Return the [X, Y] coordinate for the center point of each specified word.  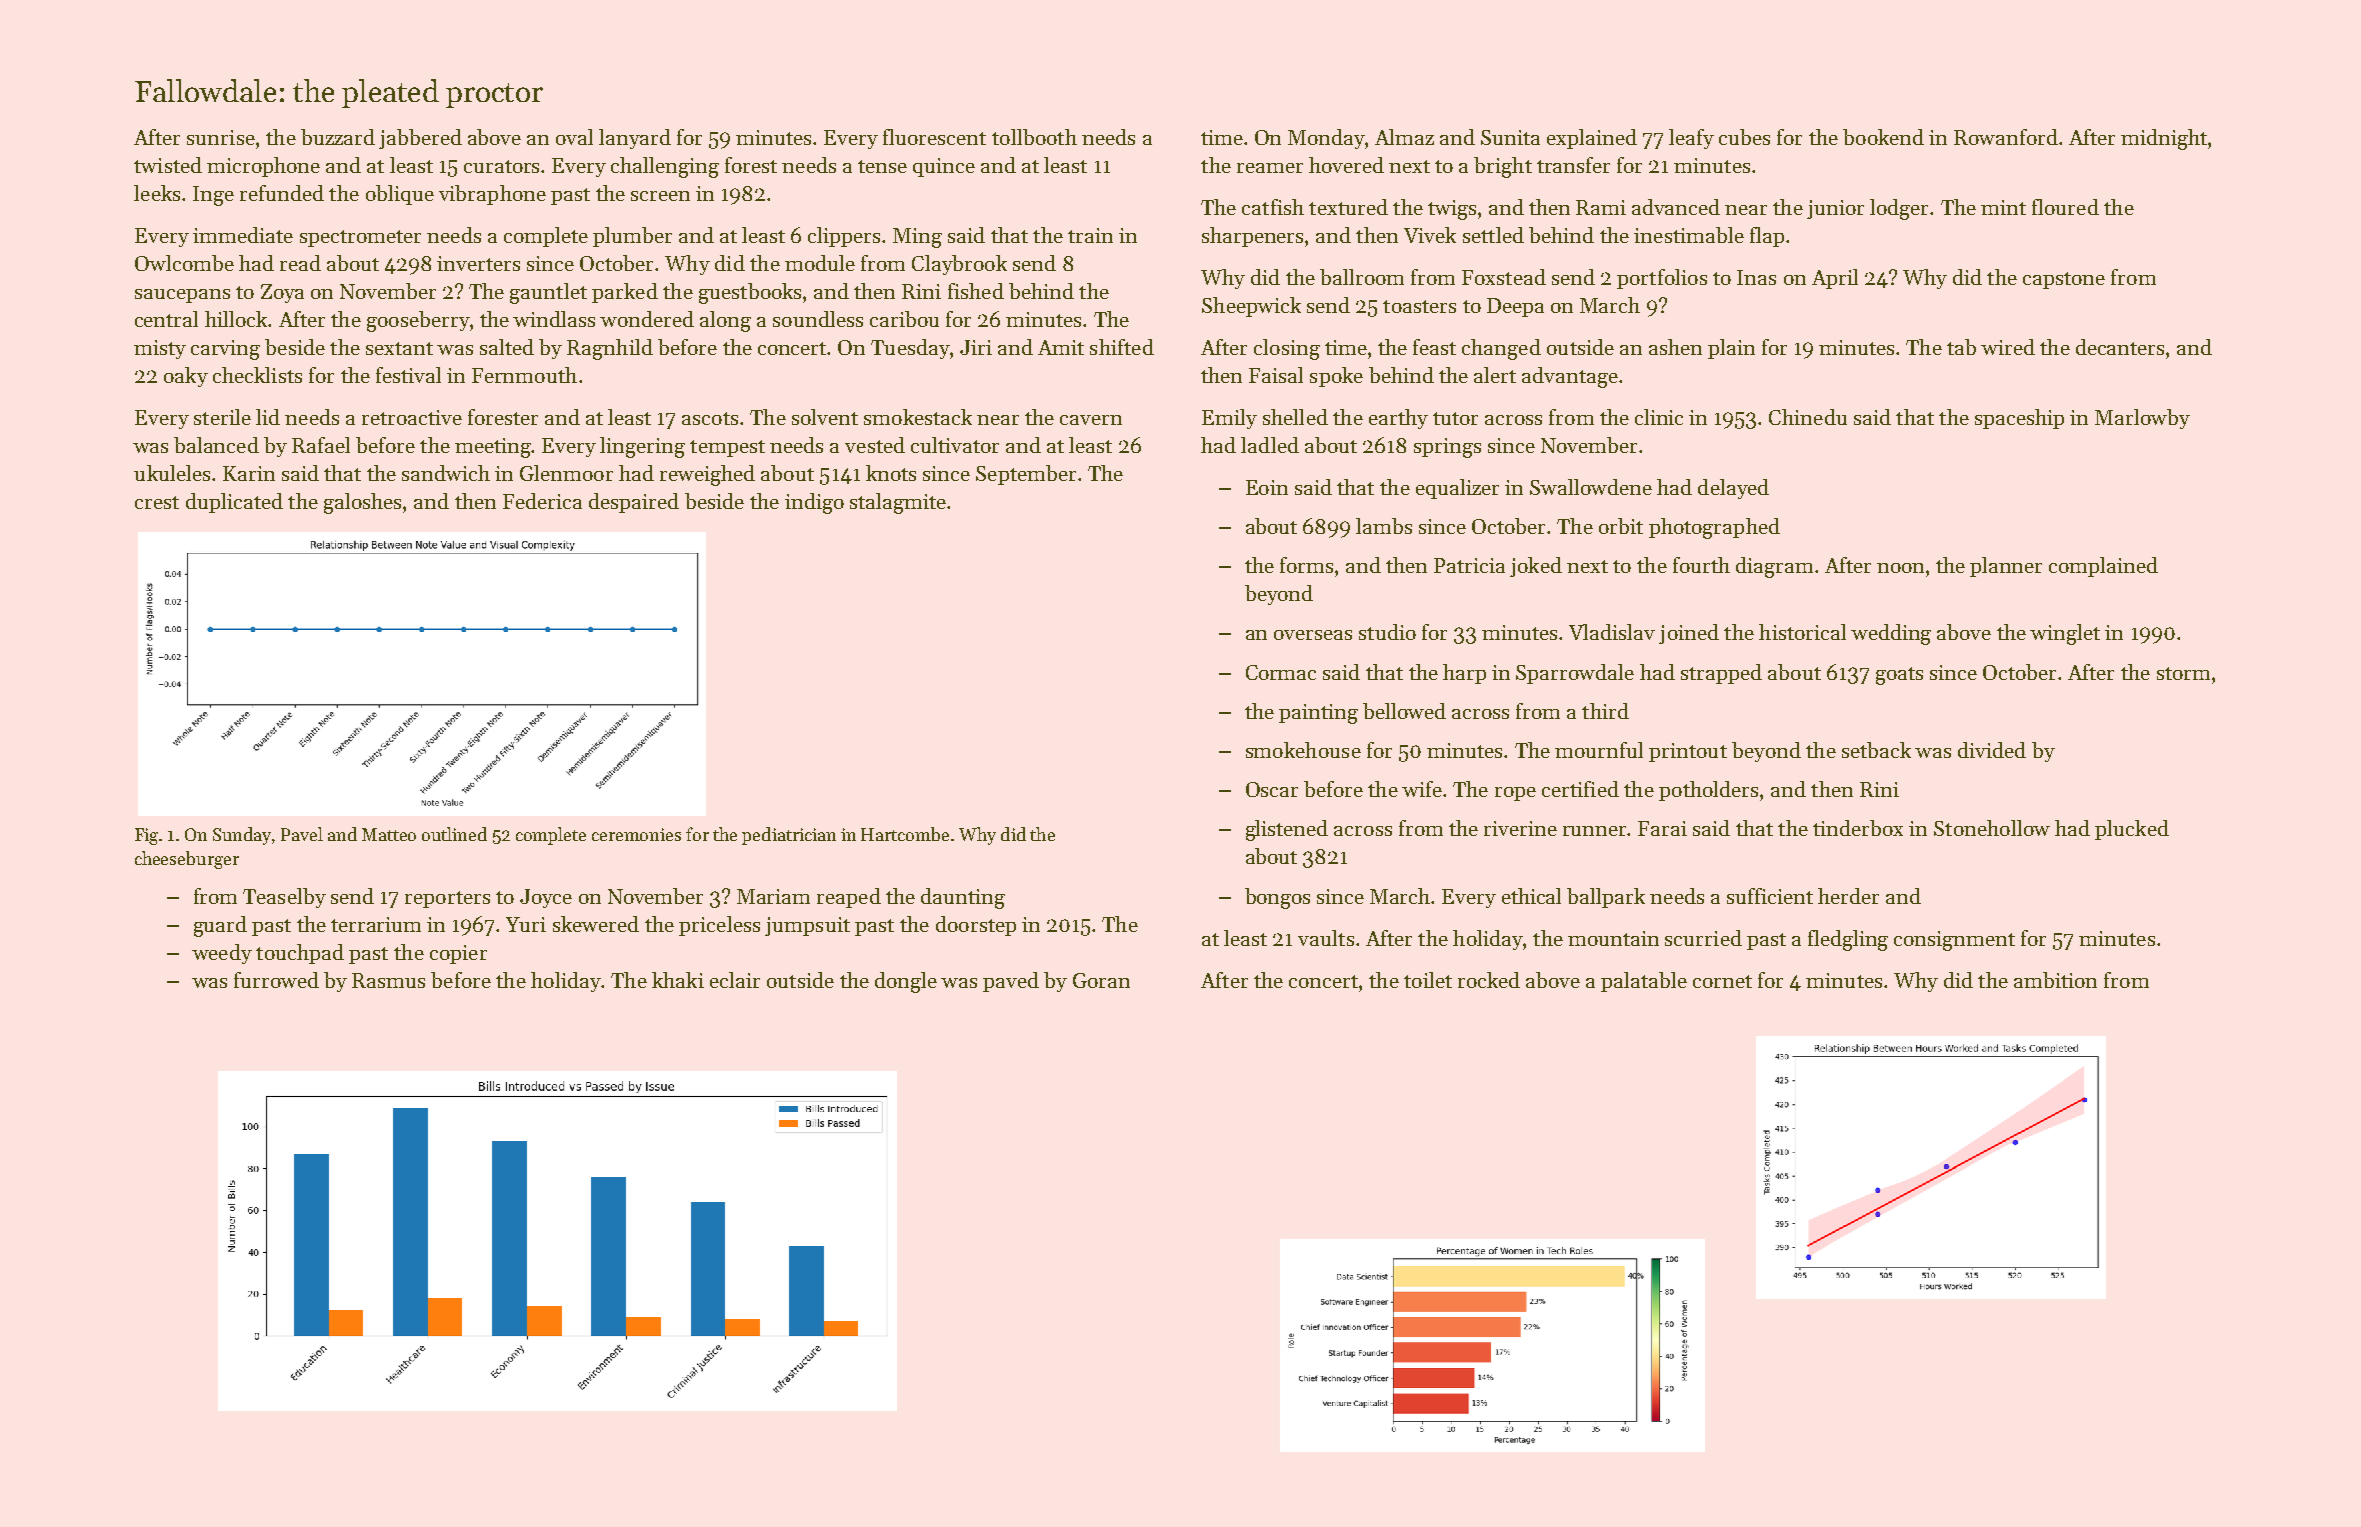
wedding [1891, 634]
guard [220, 926]
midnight [2164, 139]
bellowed [1404, 711]
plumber [632, 237]
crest [157, 502]
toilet [1428, 980]
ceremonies [636, 834]
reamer [1270, 168]
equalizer [1457, 489]
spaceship [2019, 419]
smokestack [918, 417]
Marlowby [2142, 419]
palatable [1644, 982]
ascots [710, 418]
